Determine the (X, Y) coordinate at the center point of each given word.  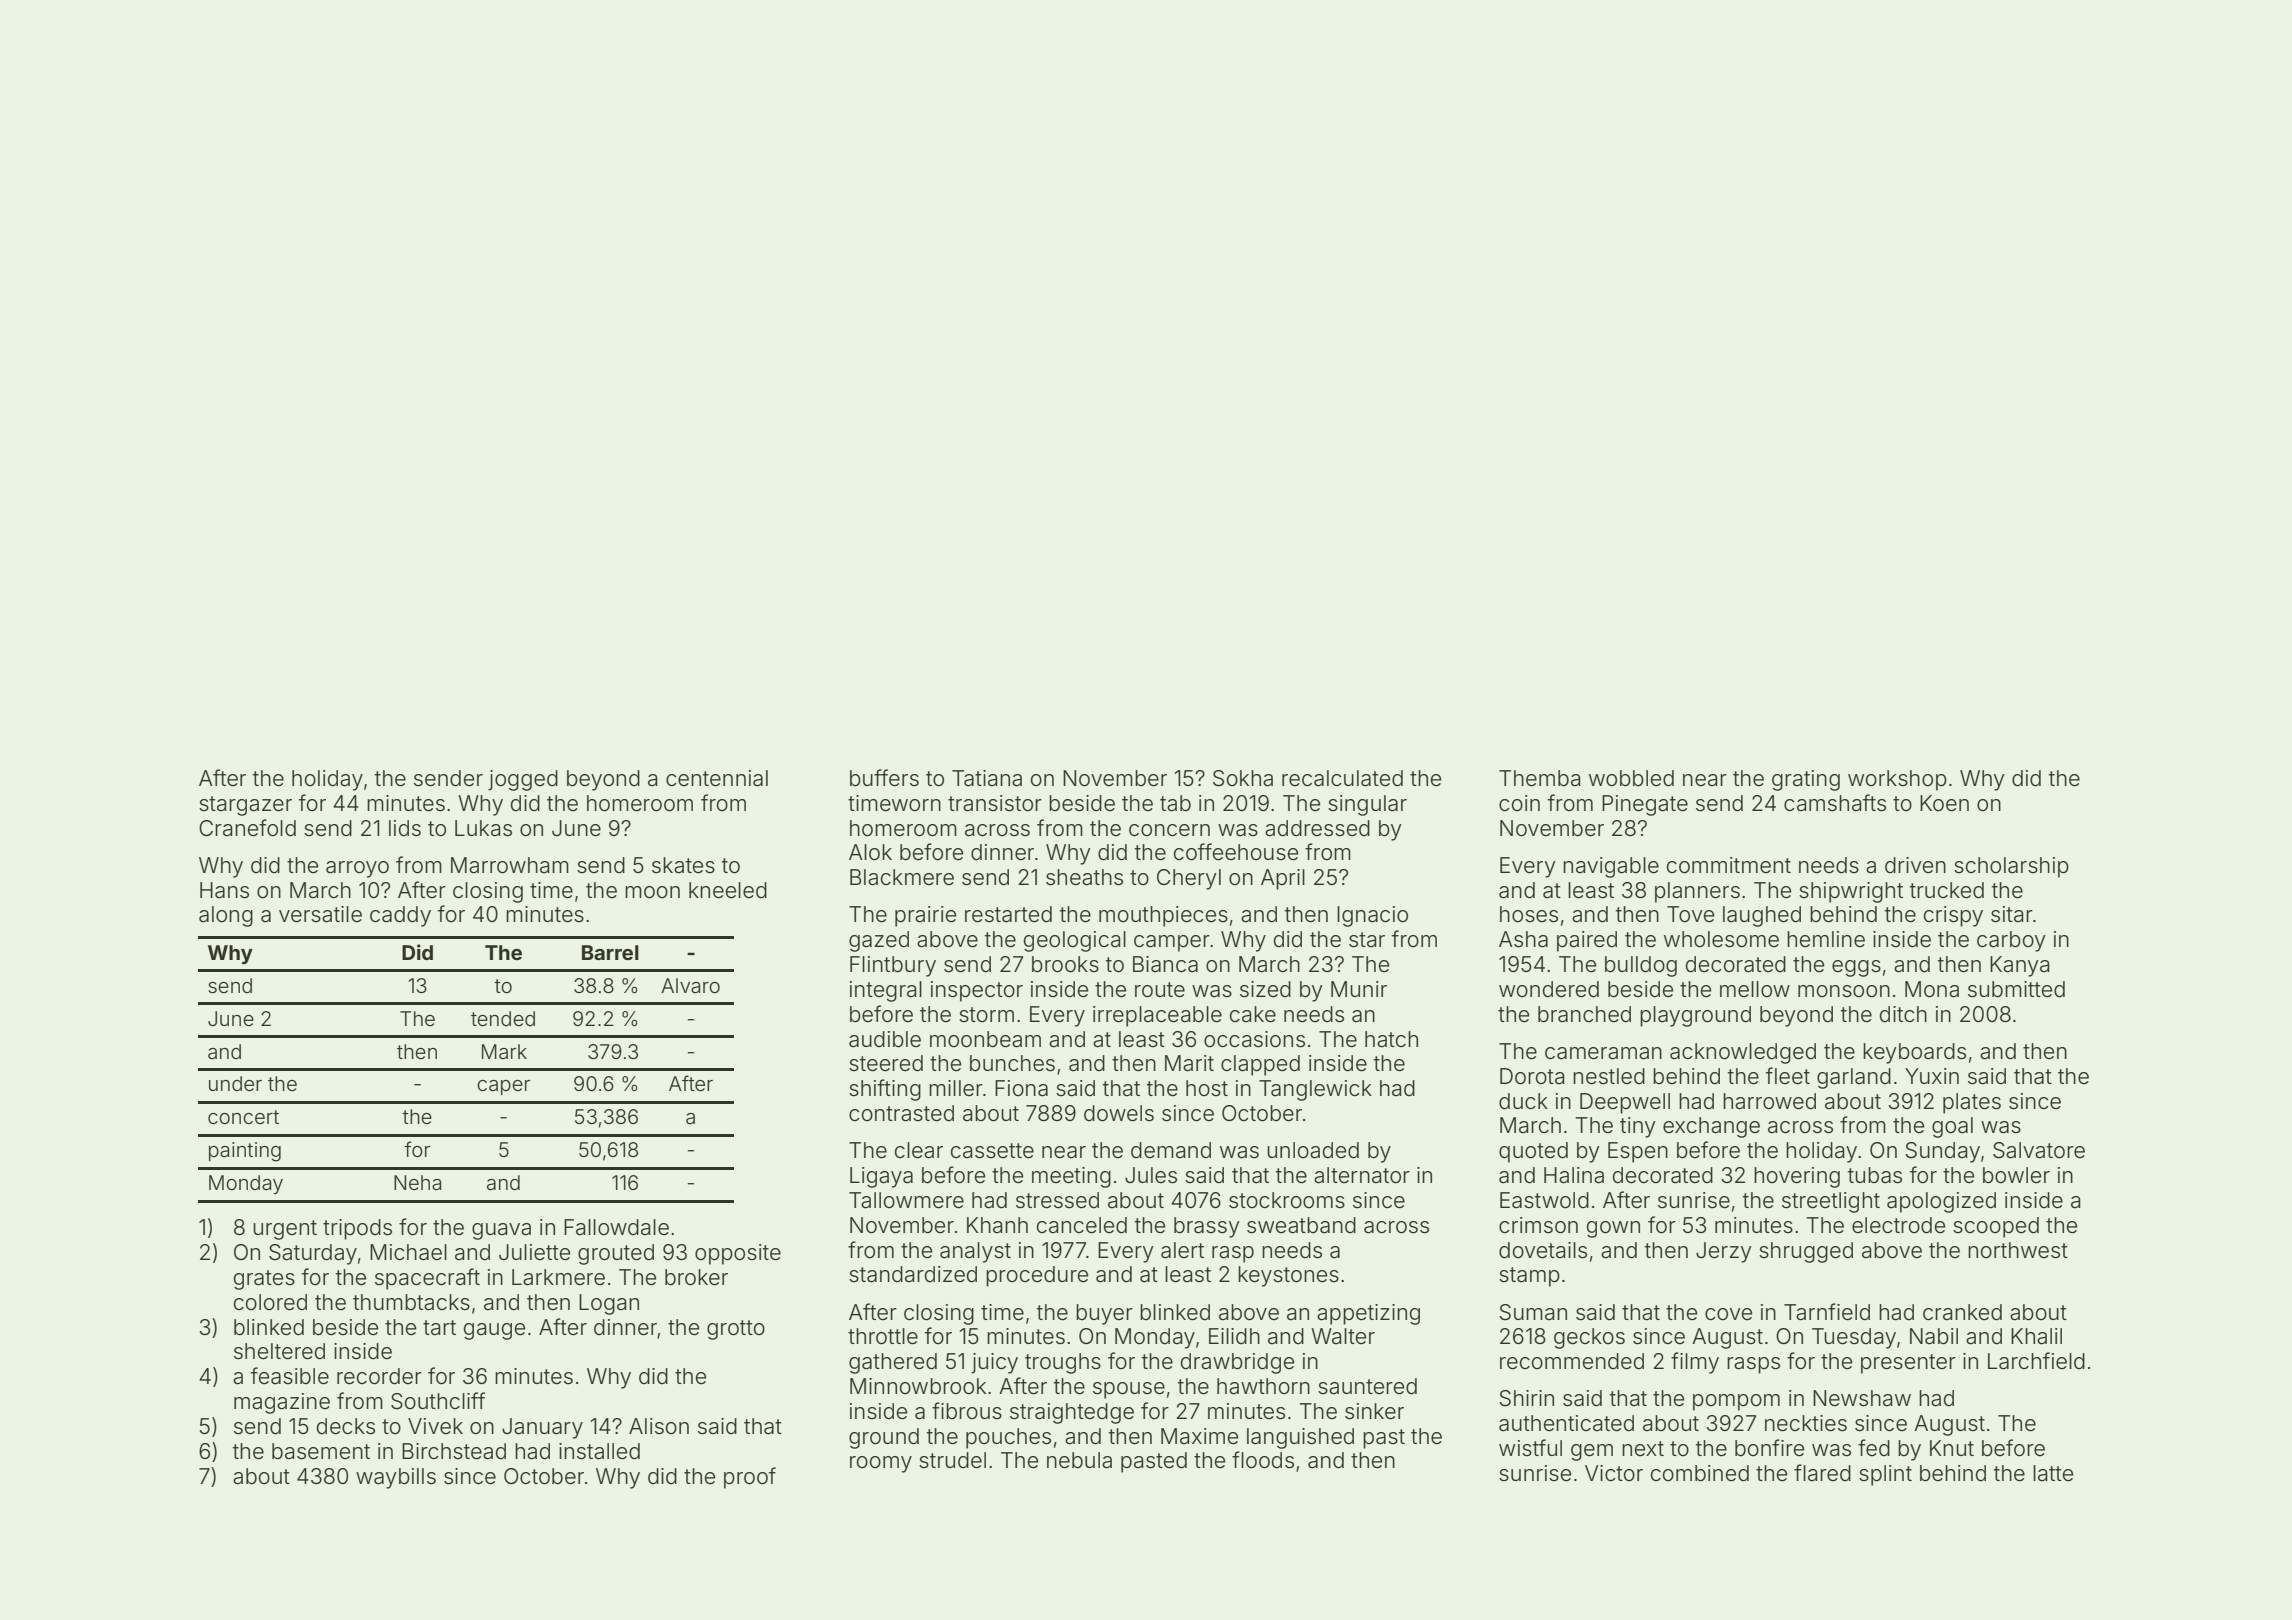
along (226, 916)
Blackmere (902, 877)
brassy (1207, 1227)
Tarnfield (1827, 1312)
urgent (285, 1230)
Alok (870, 852)
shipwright (1851, 892)
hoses (1529, 914)
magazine (282, 1403)
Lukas (483, 828)
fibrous (967, 1410)
